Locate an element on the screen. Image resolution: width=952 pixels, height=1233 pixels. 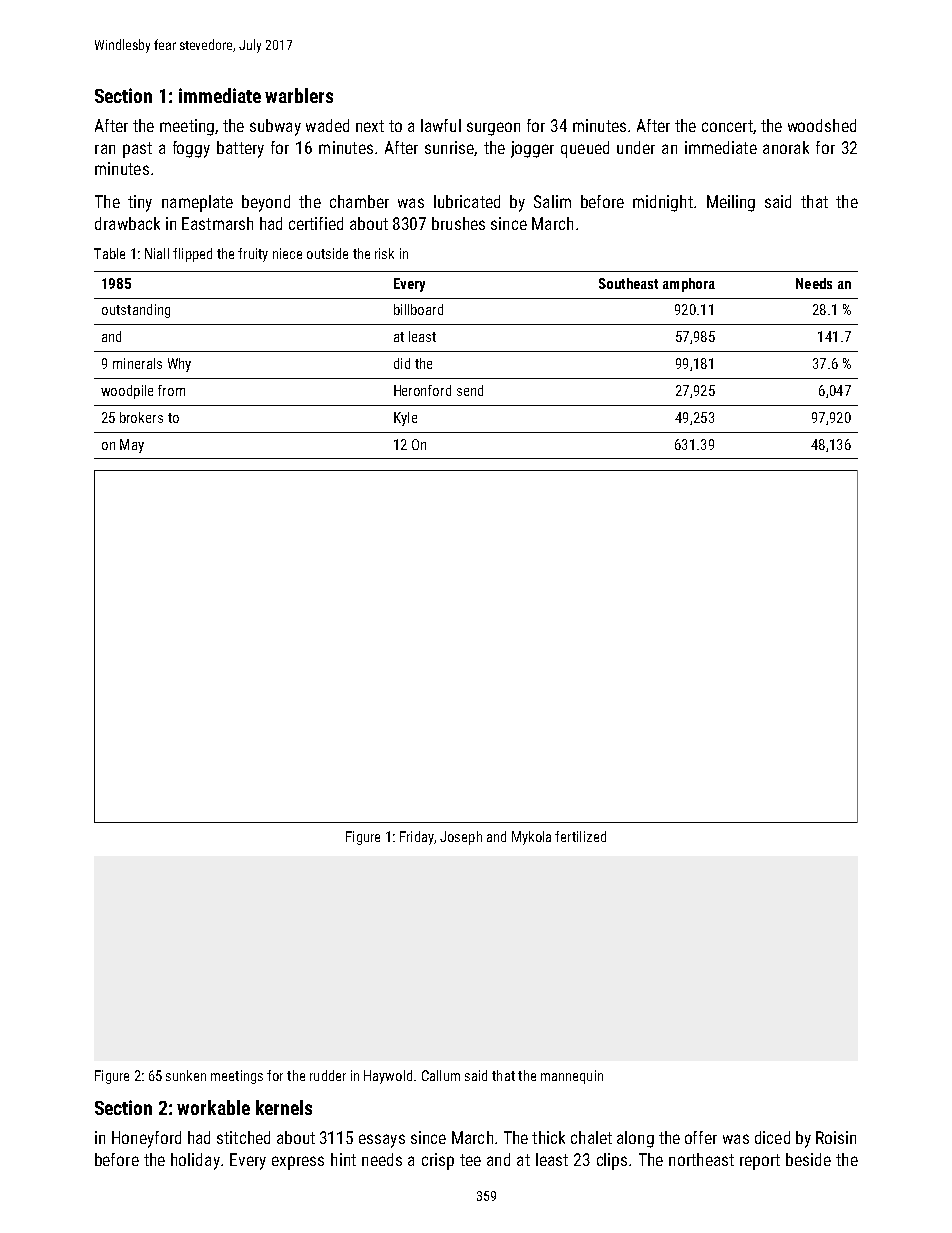
May is located at coordinates (132, 446).
